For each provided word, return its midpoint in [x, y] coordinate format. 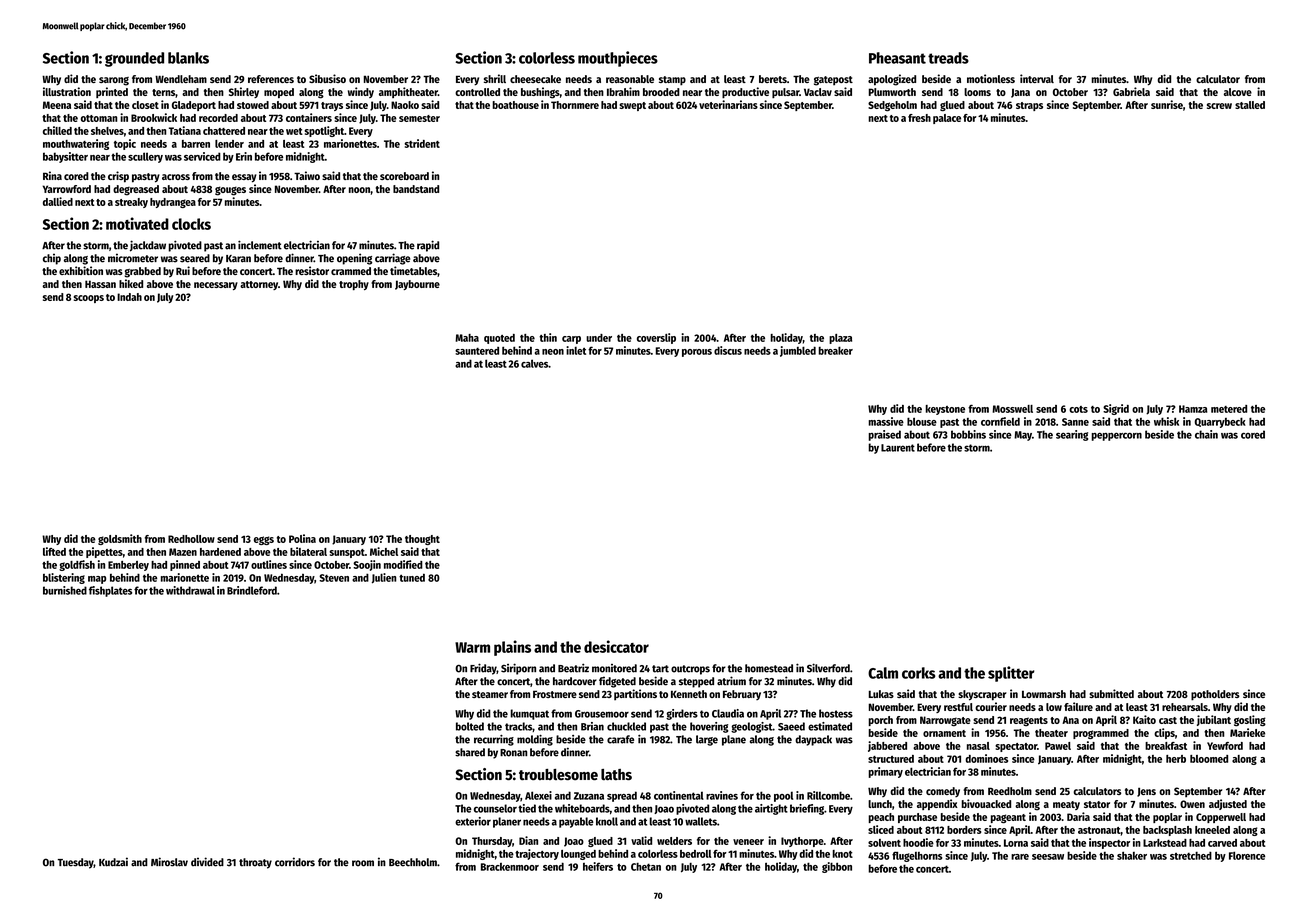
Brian [592, 726]
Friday [483, 669]
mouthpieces [618, 59]
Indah [129, 297]
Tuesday [76, 863]
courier [991, 706]
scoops [89, 299]
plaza [840, 339]
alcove [1238, 92]
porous [697, 353]
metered [1229, 409]
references [271, 79]
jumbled [798, 351]
